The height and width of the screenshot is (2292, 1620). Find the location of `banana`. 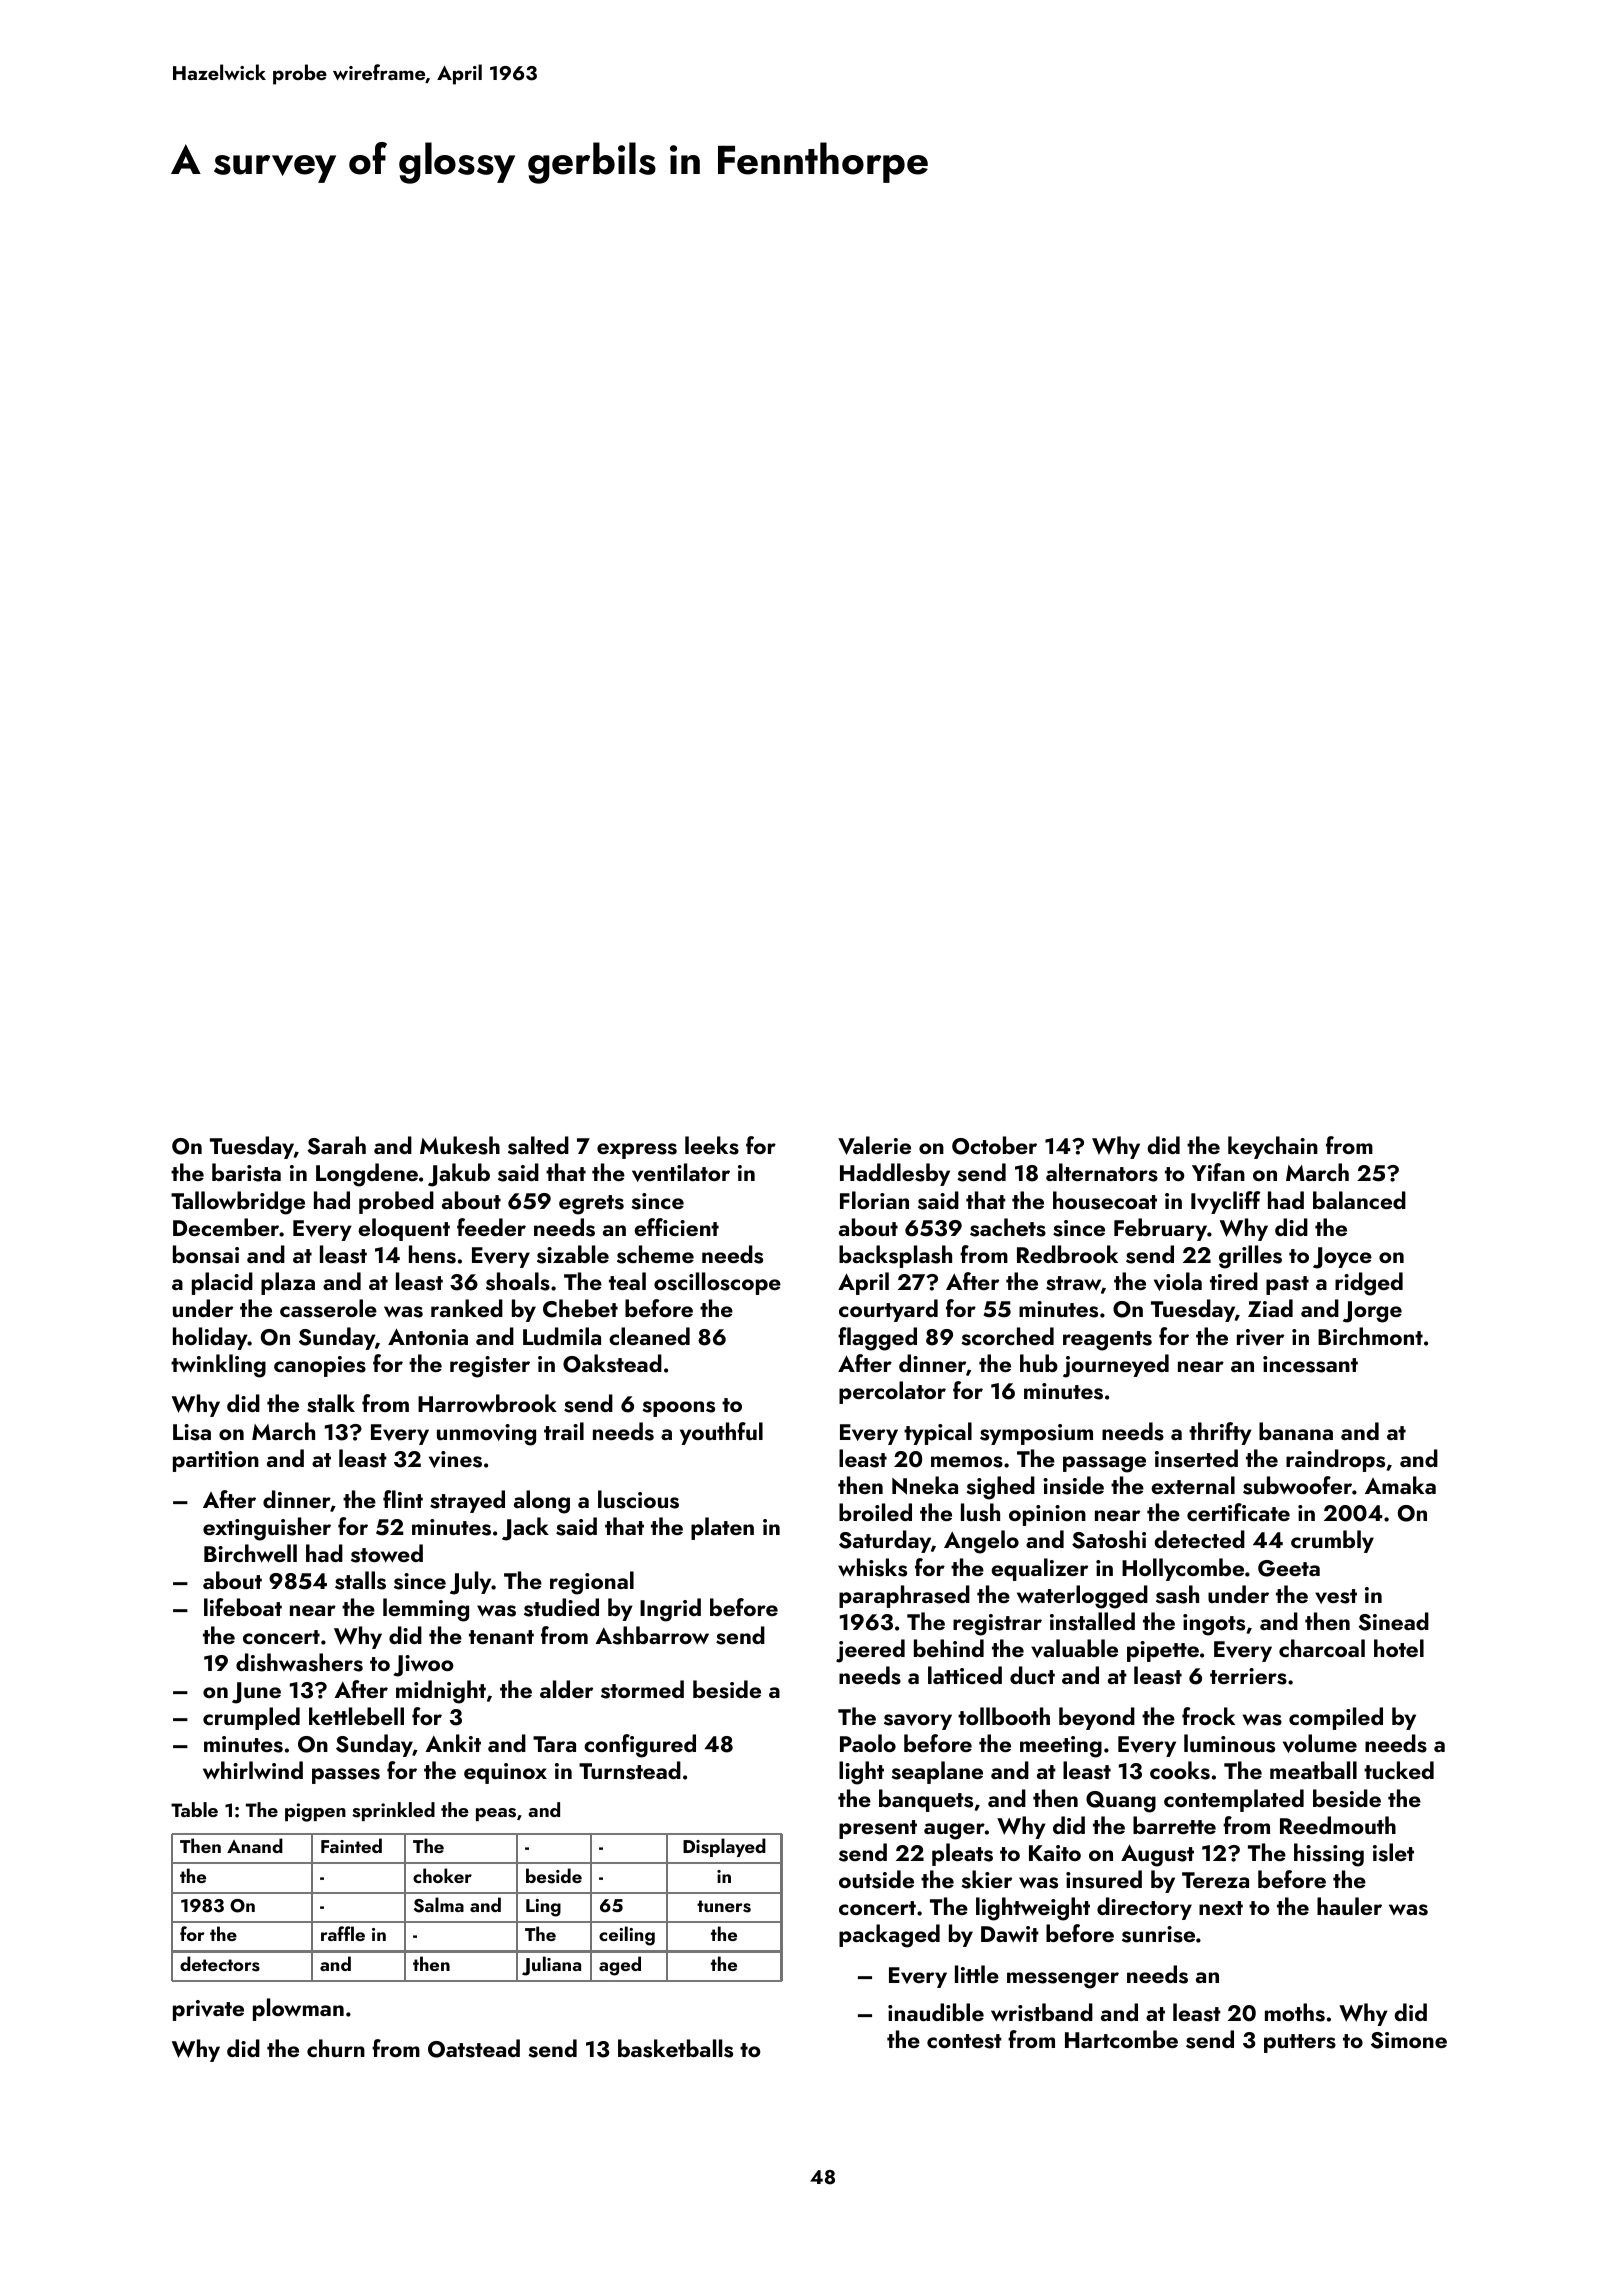

banana is located at coordinates (1296, 1431).
